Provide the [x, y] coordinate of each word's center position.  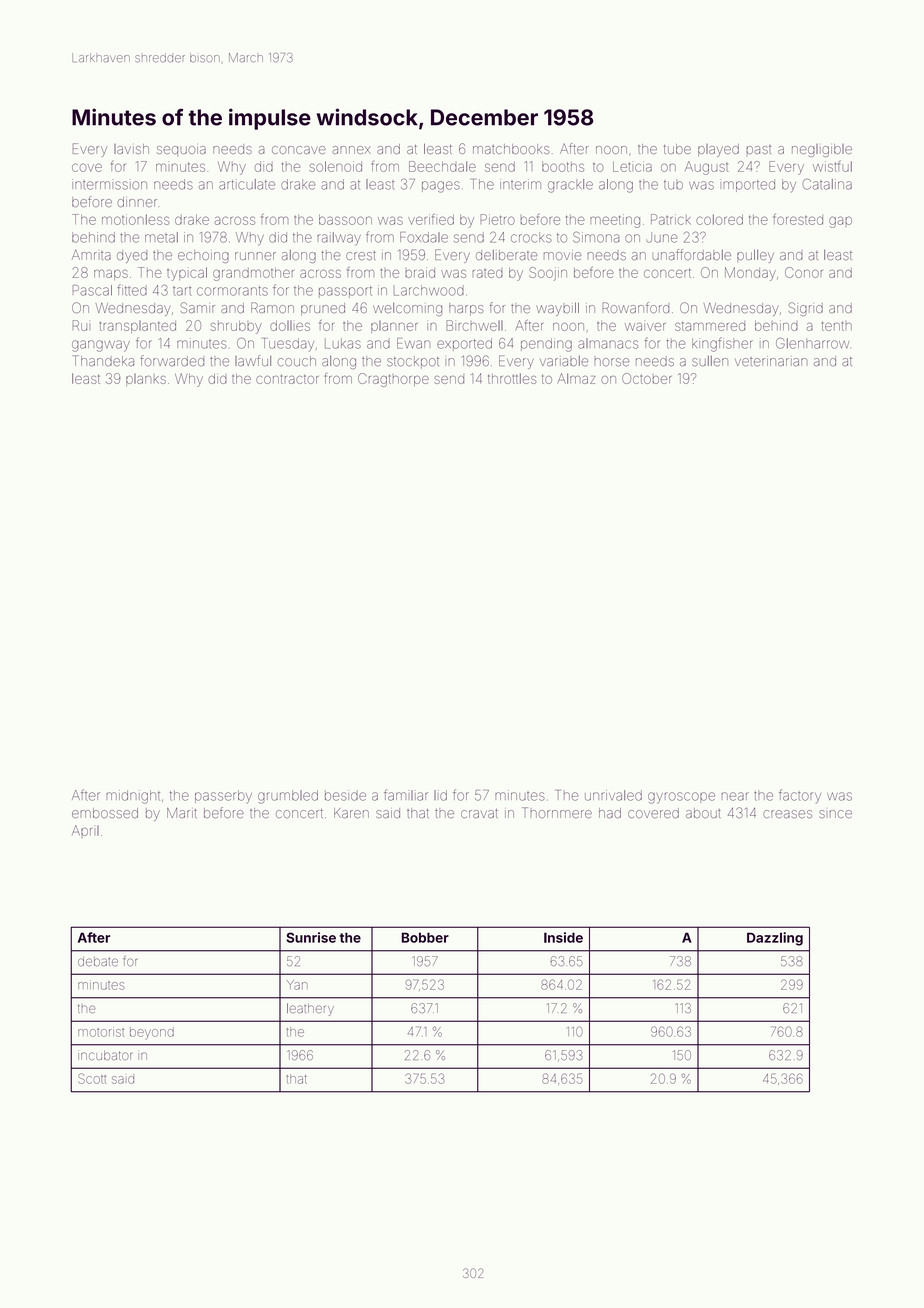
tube [677, 149]
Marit [182, 813]
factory [800, 796]
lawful [253, 360]
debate [98, 961]
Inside [563, 937]
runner [255, 256]
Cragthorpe [393, 380]
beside [345, 795]
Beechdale [442, 166]
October [647, 378]
